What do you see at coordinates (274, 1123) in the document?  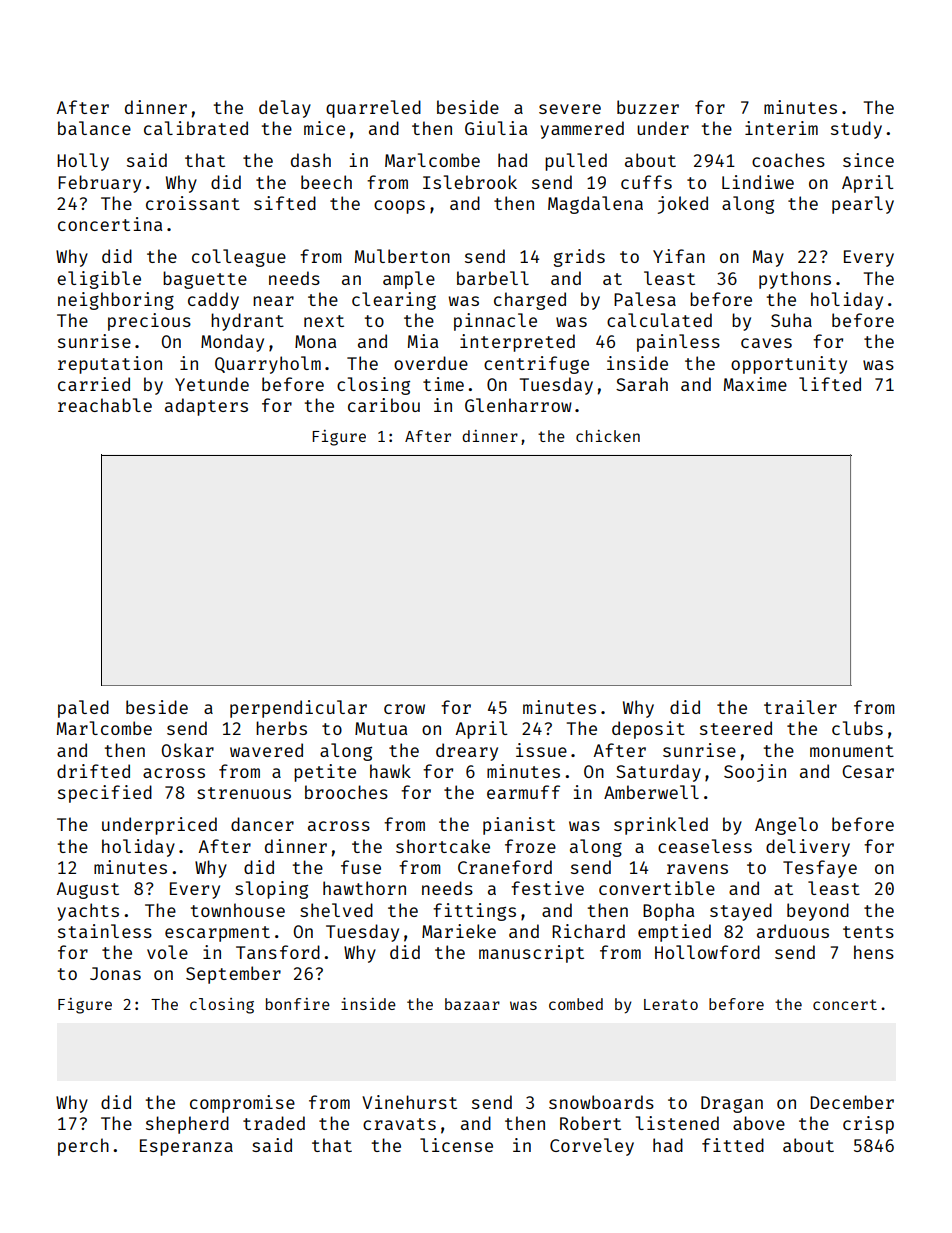 I see `traded` at bounding box center [274, 1123].
